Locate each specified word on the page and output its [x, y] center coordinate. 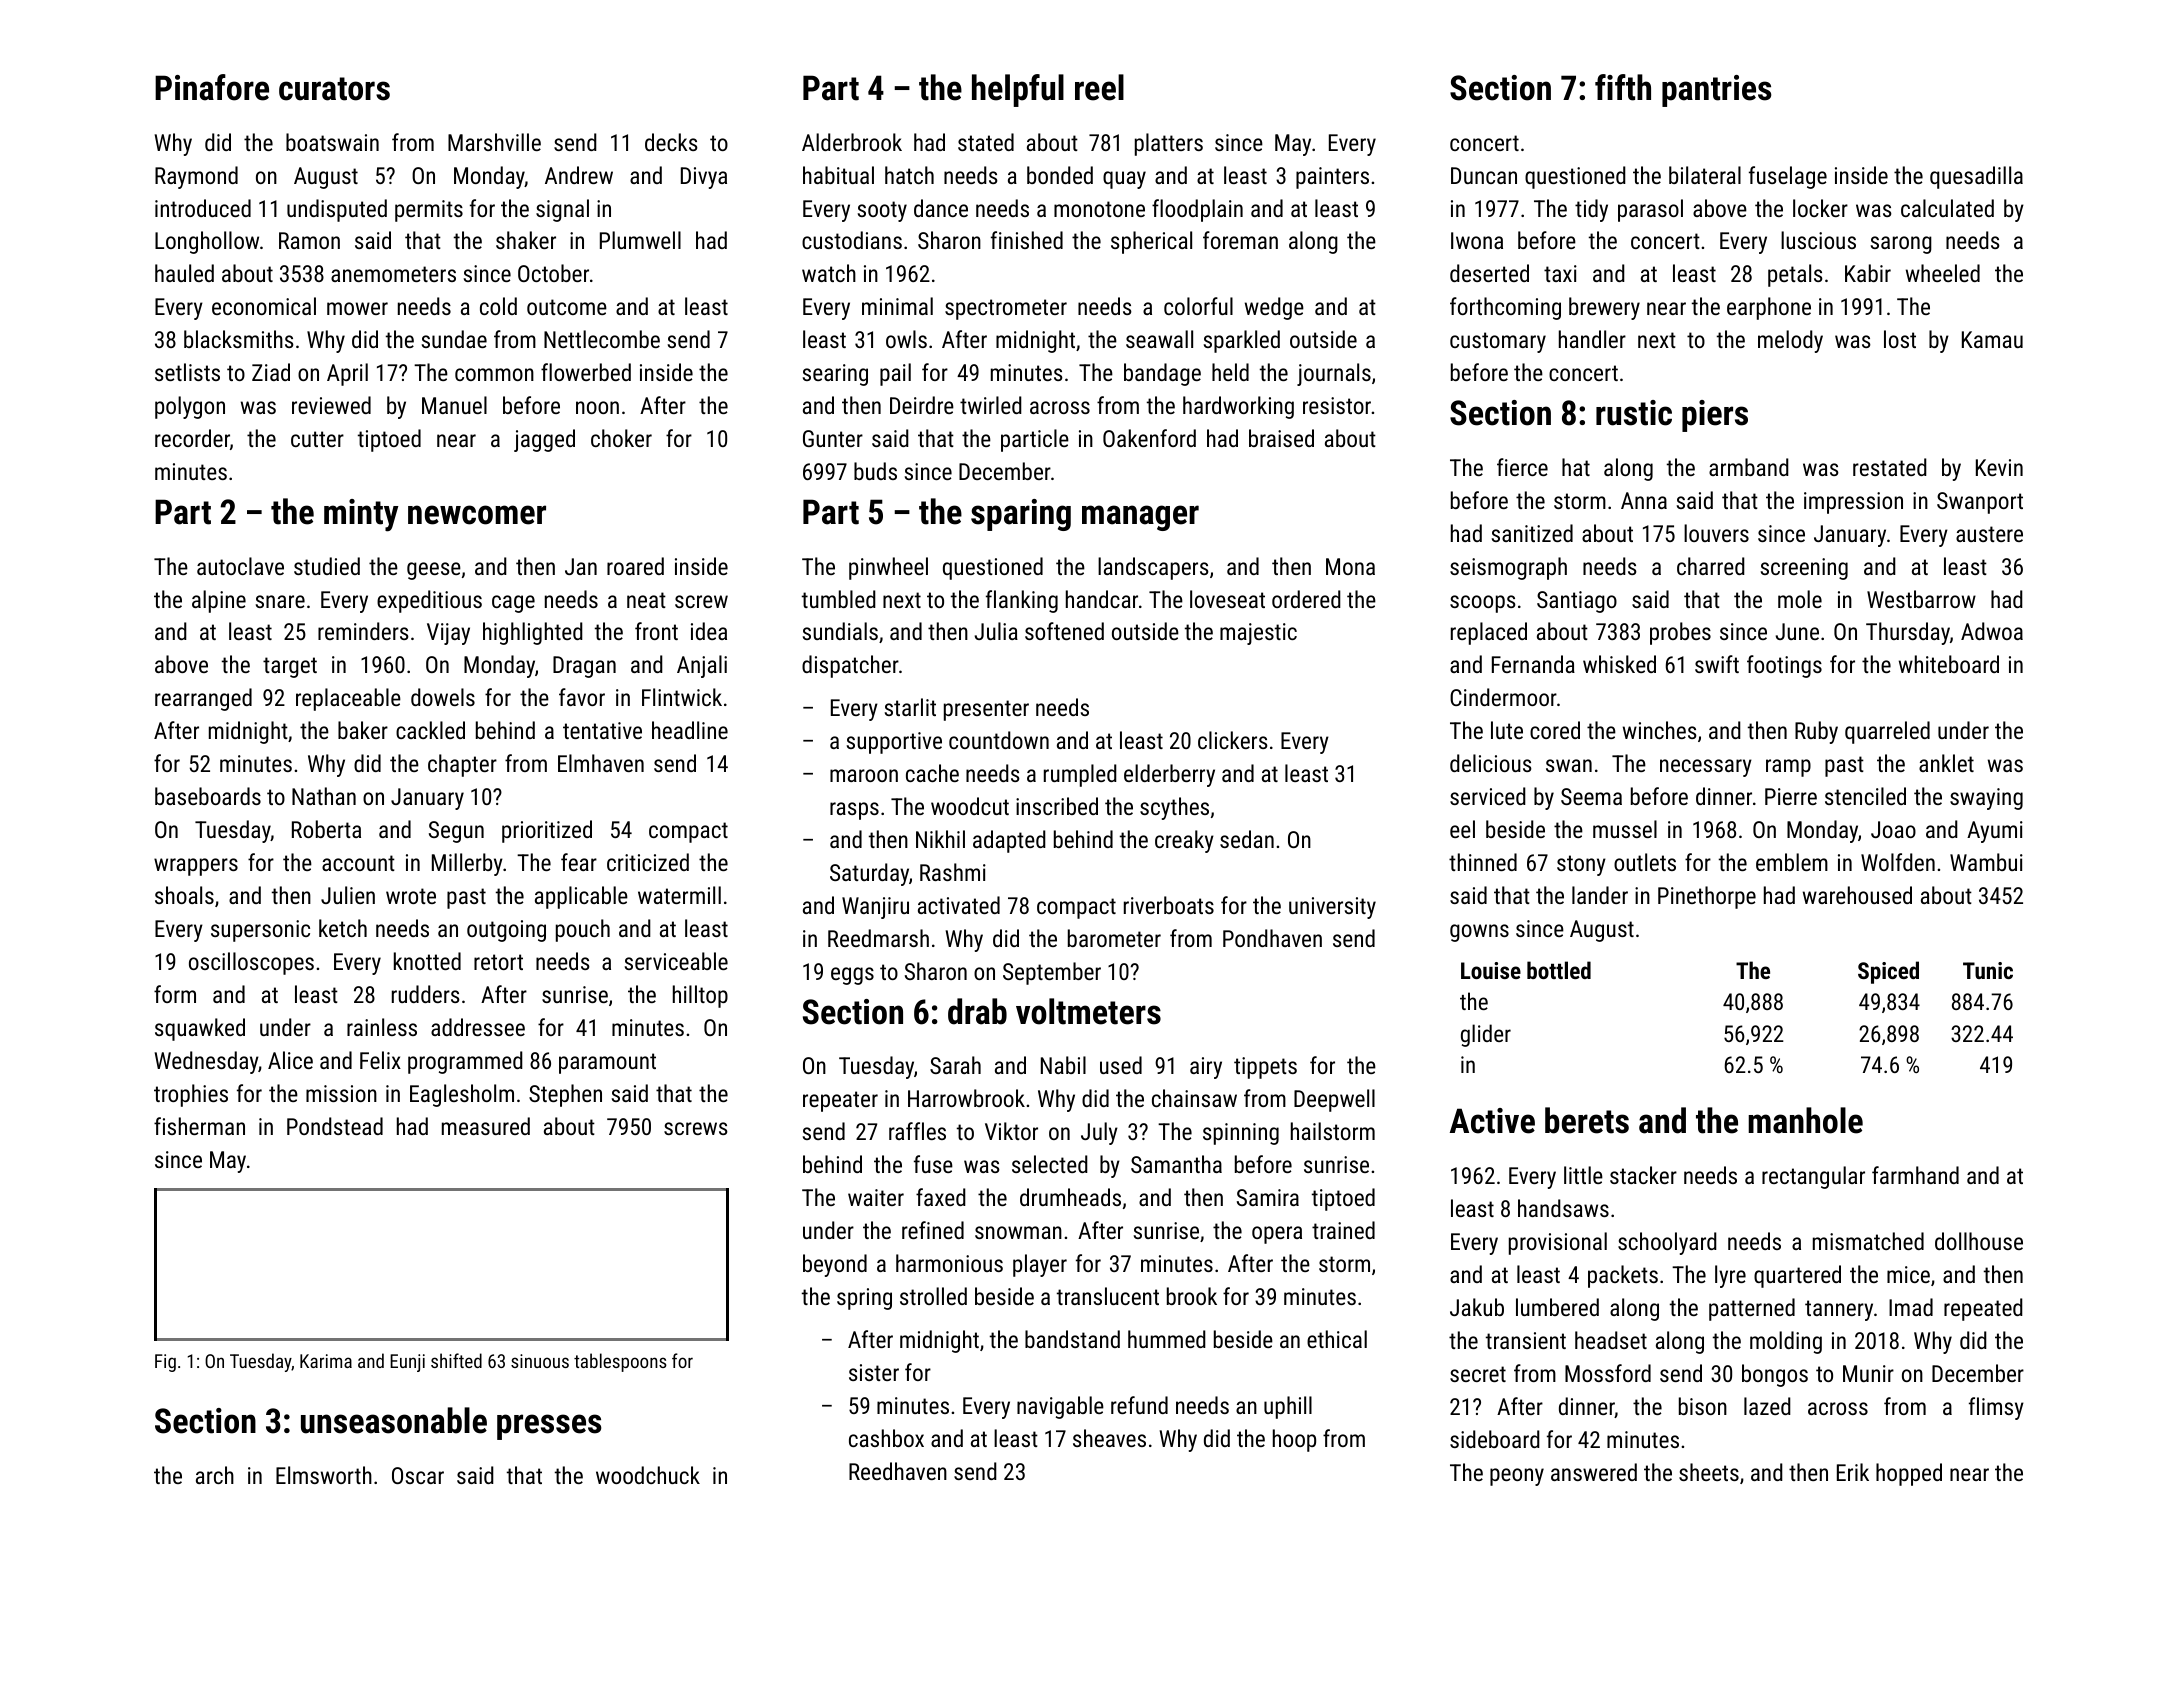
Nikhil [940, 839]
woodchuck [648, 1475]
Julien [348, 895]
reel [1099, 87]
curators [334, 89]
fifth [1623, 87]
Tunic [1988, 970]
